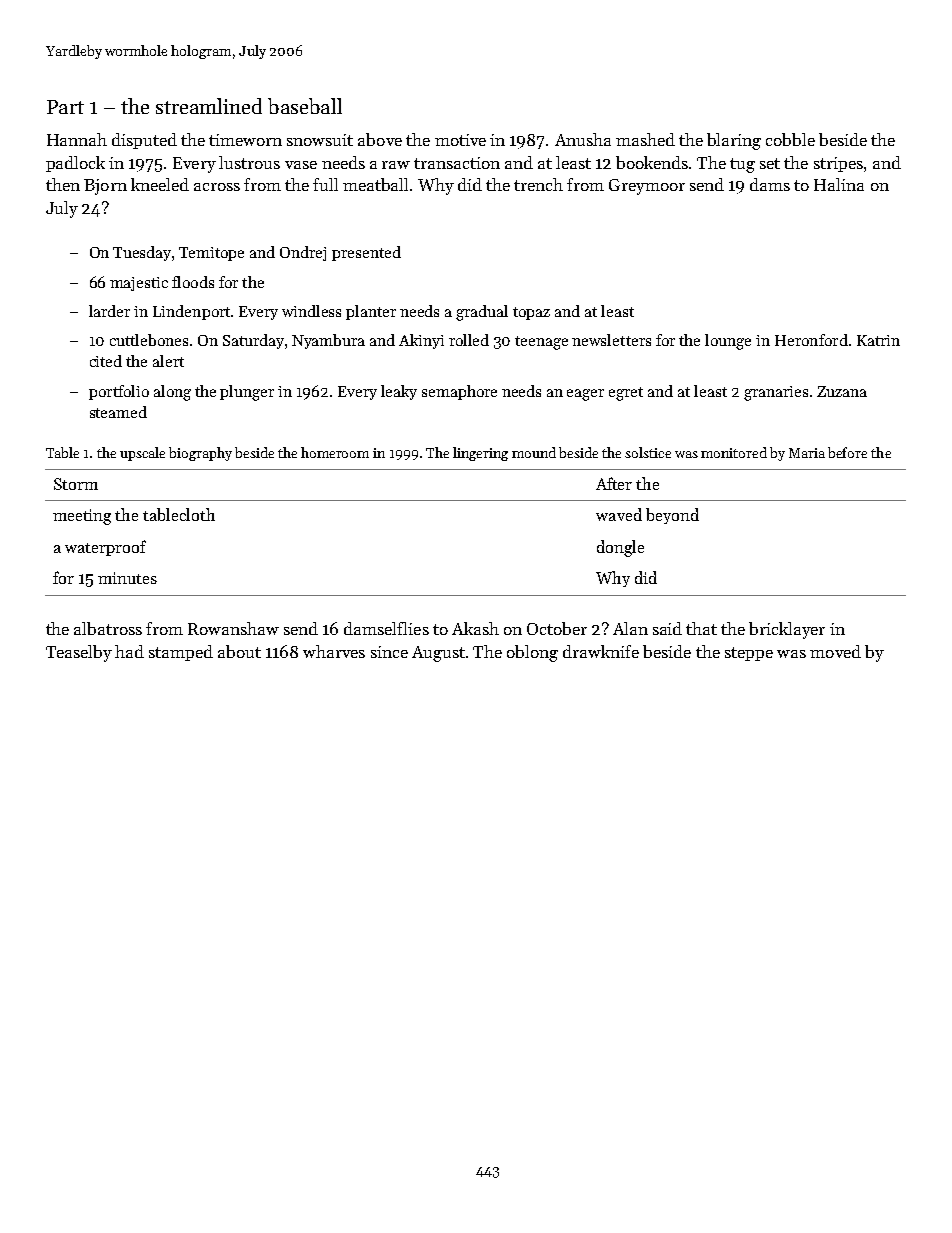 The image size is (952, 1233). What do you see at coordinates (305, 106) in the image?
I see `baseball` at bounding box center [305, 106].
